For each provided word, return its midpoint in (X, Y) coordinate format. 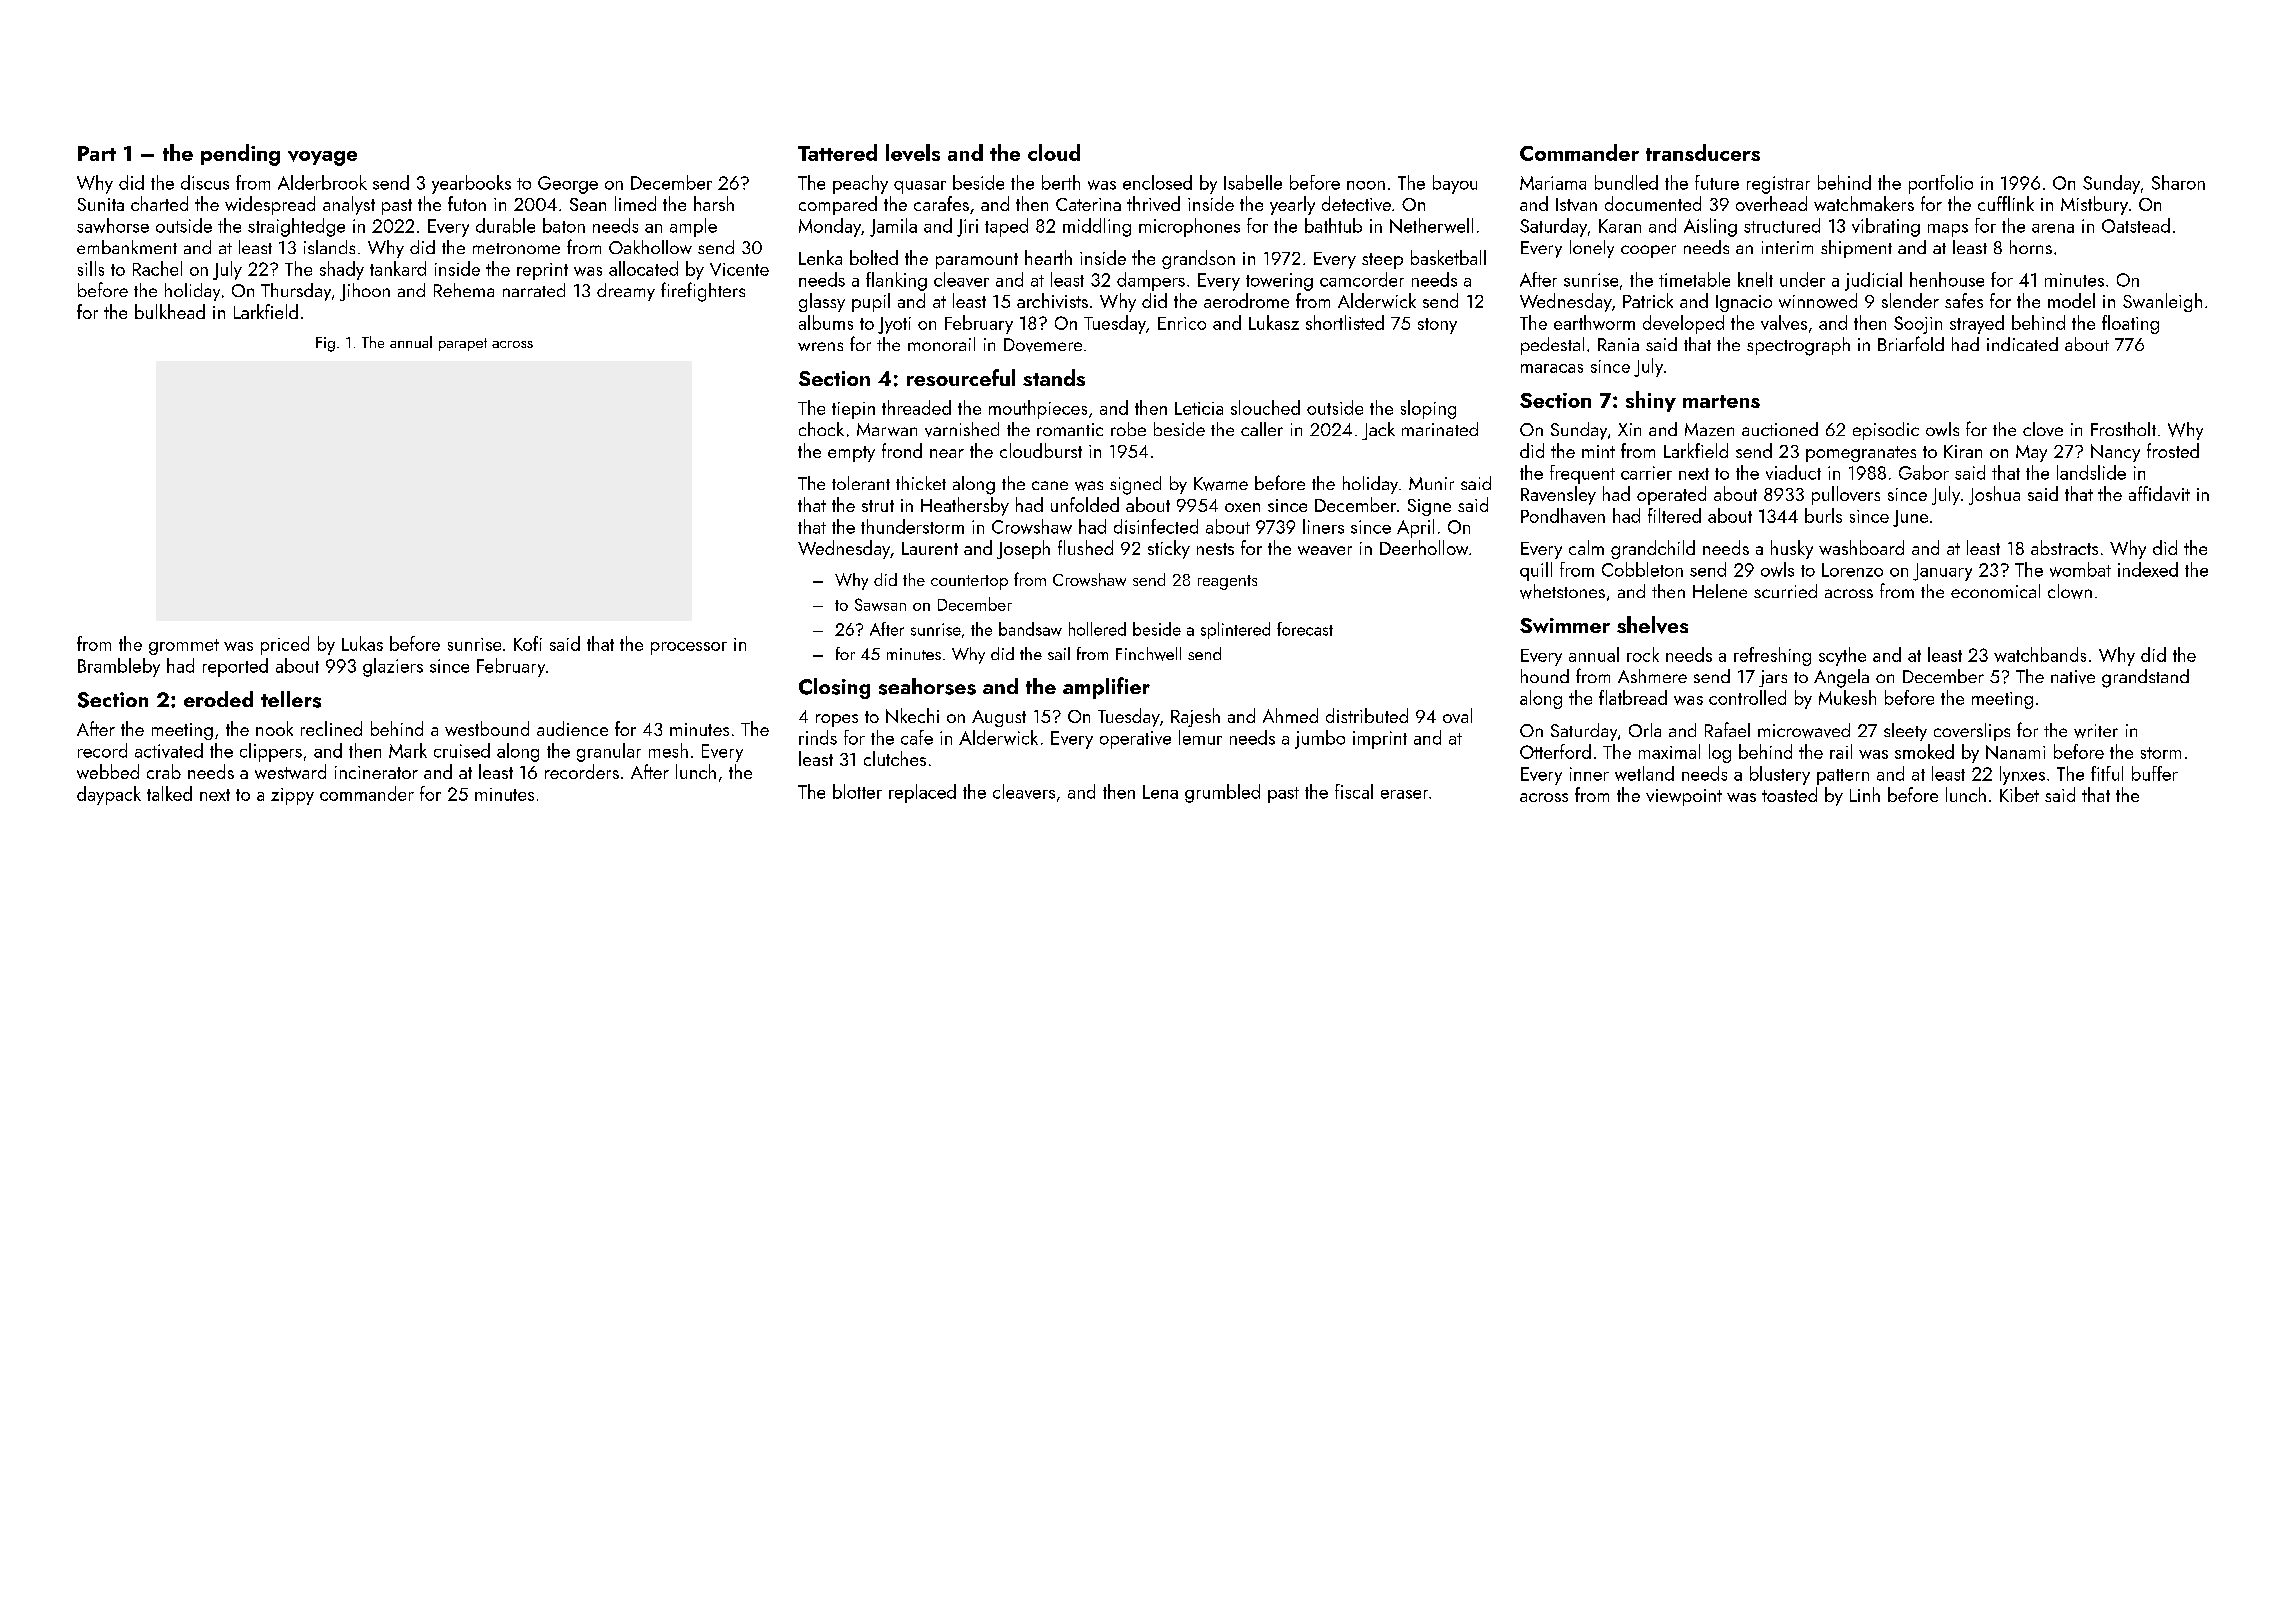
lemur (1200, 737)
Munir (1431, 483)
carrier (1646, 473)
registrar (1778, 185)
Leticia (1199, 408)
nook (274, 728)
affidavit (2159, 493)
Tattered (837, 152)
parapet (463, 344)
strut (878, 506)
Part (97, 153)
